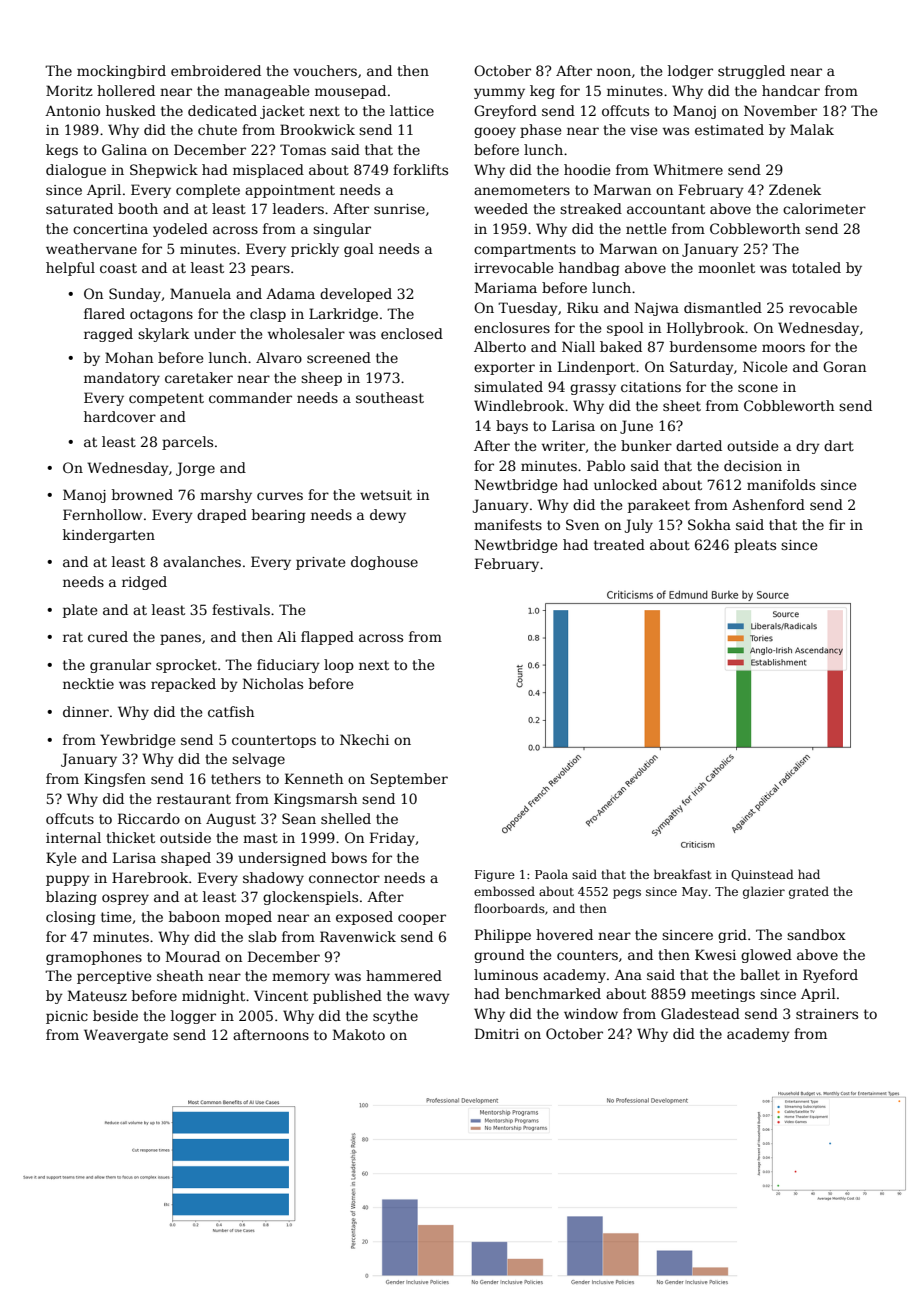  What do you see at coordinates (281, 995) in the screenshot?
I see `Vincent` at bounding box center [281, 995].
